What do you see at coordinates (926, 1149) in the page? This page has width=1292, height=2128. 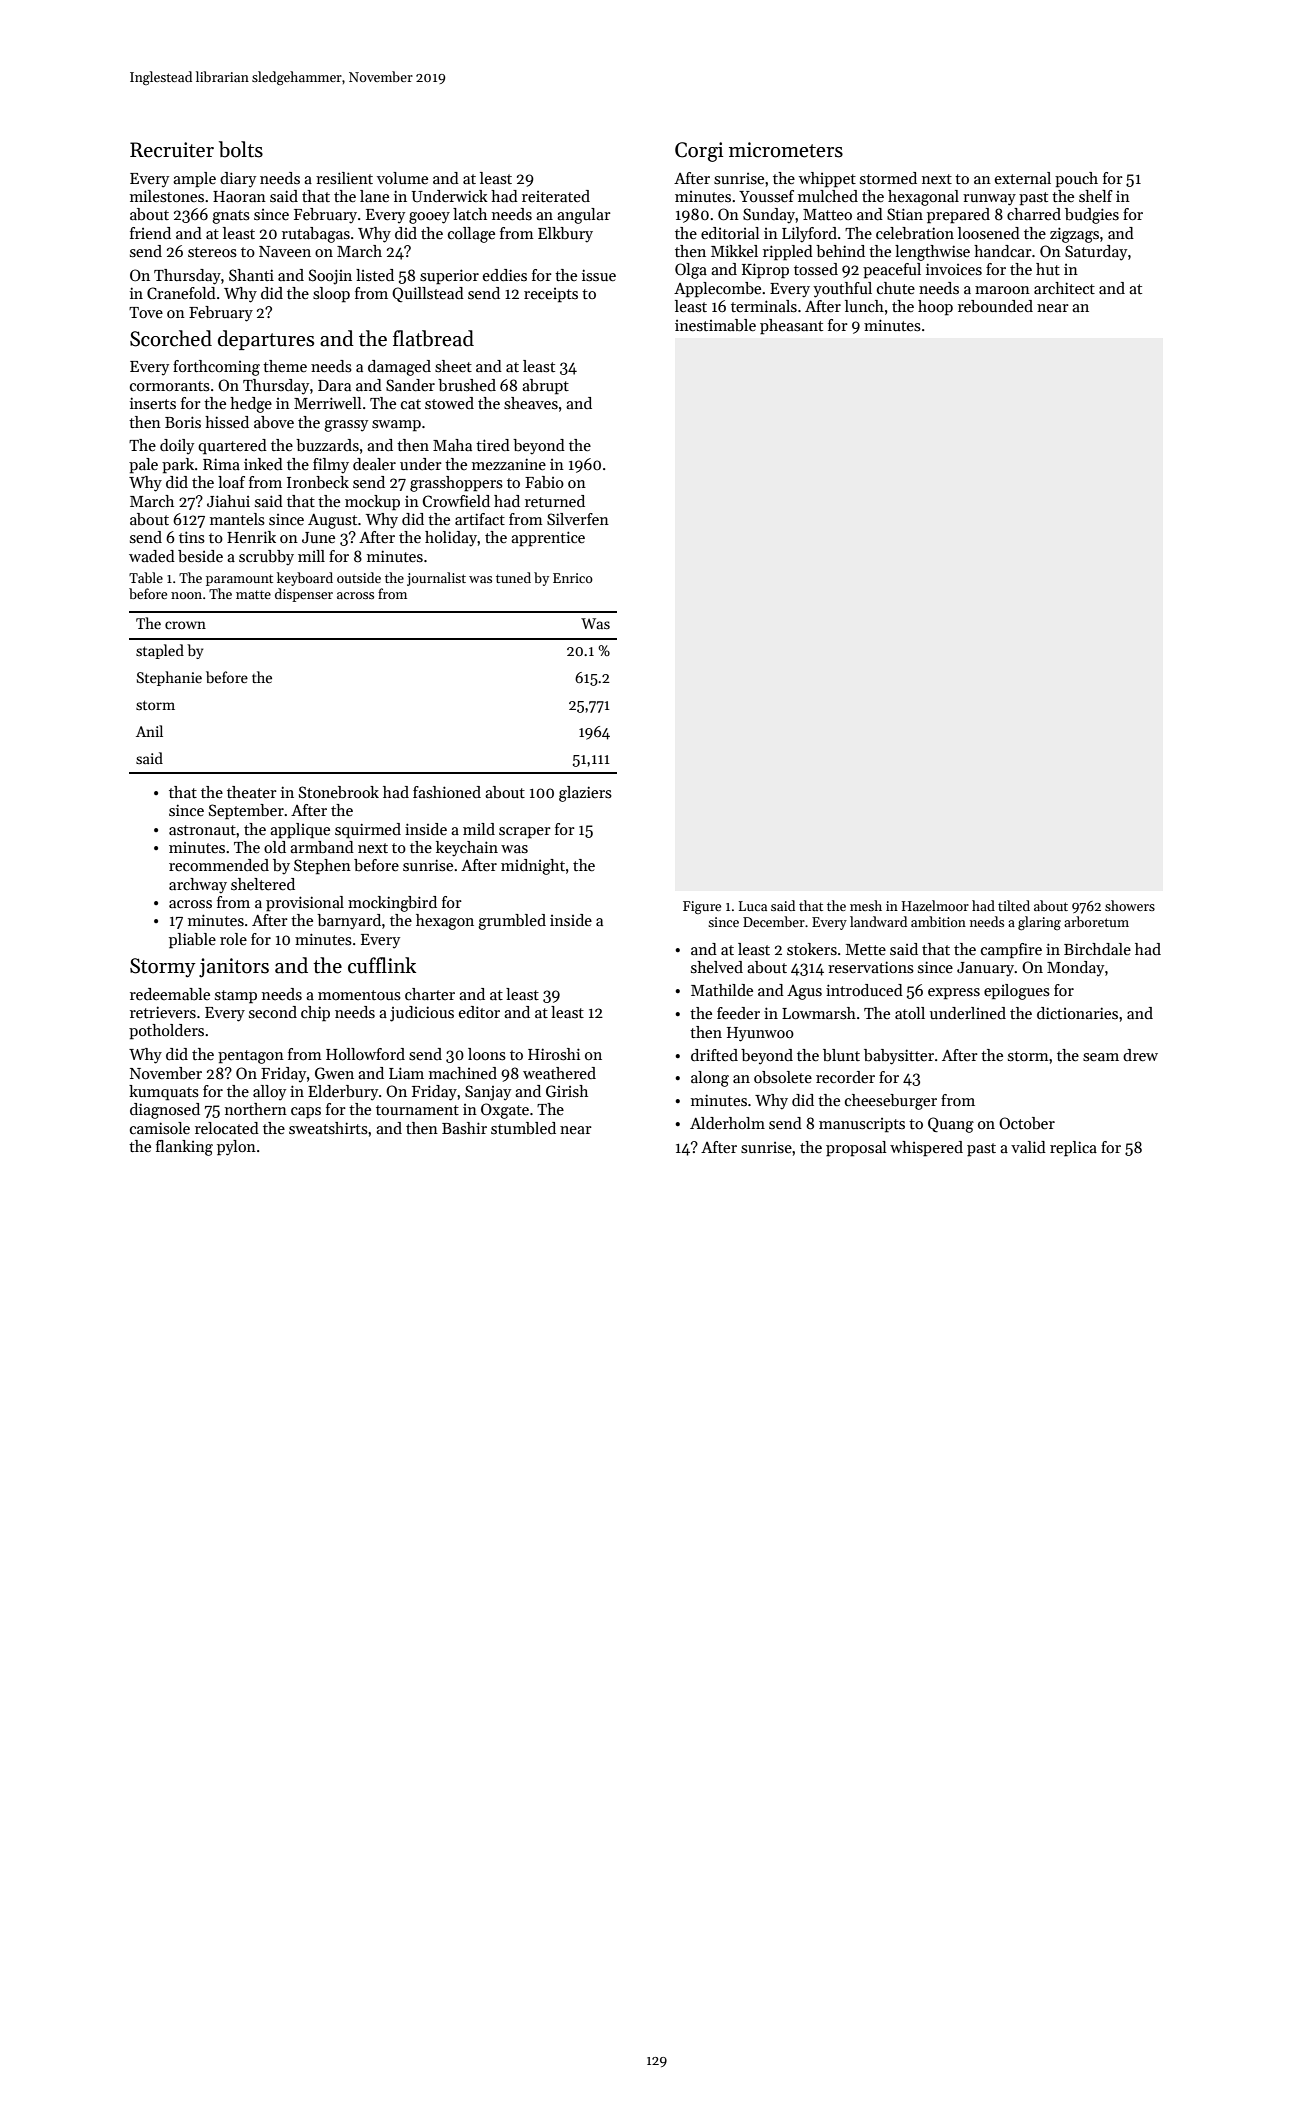 I see `whispered` at bounding box center [926, 1149].
